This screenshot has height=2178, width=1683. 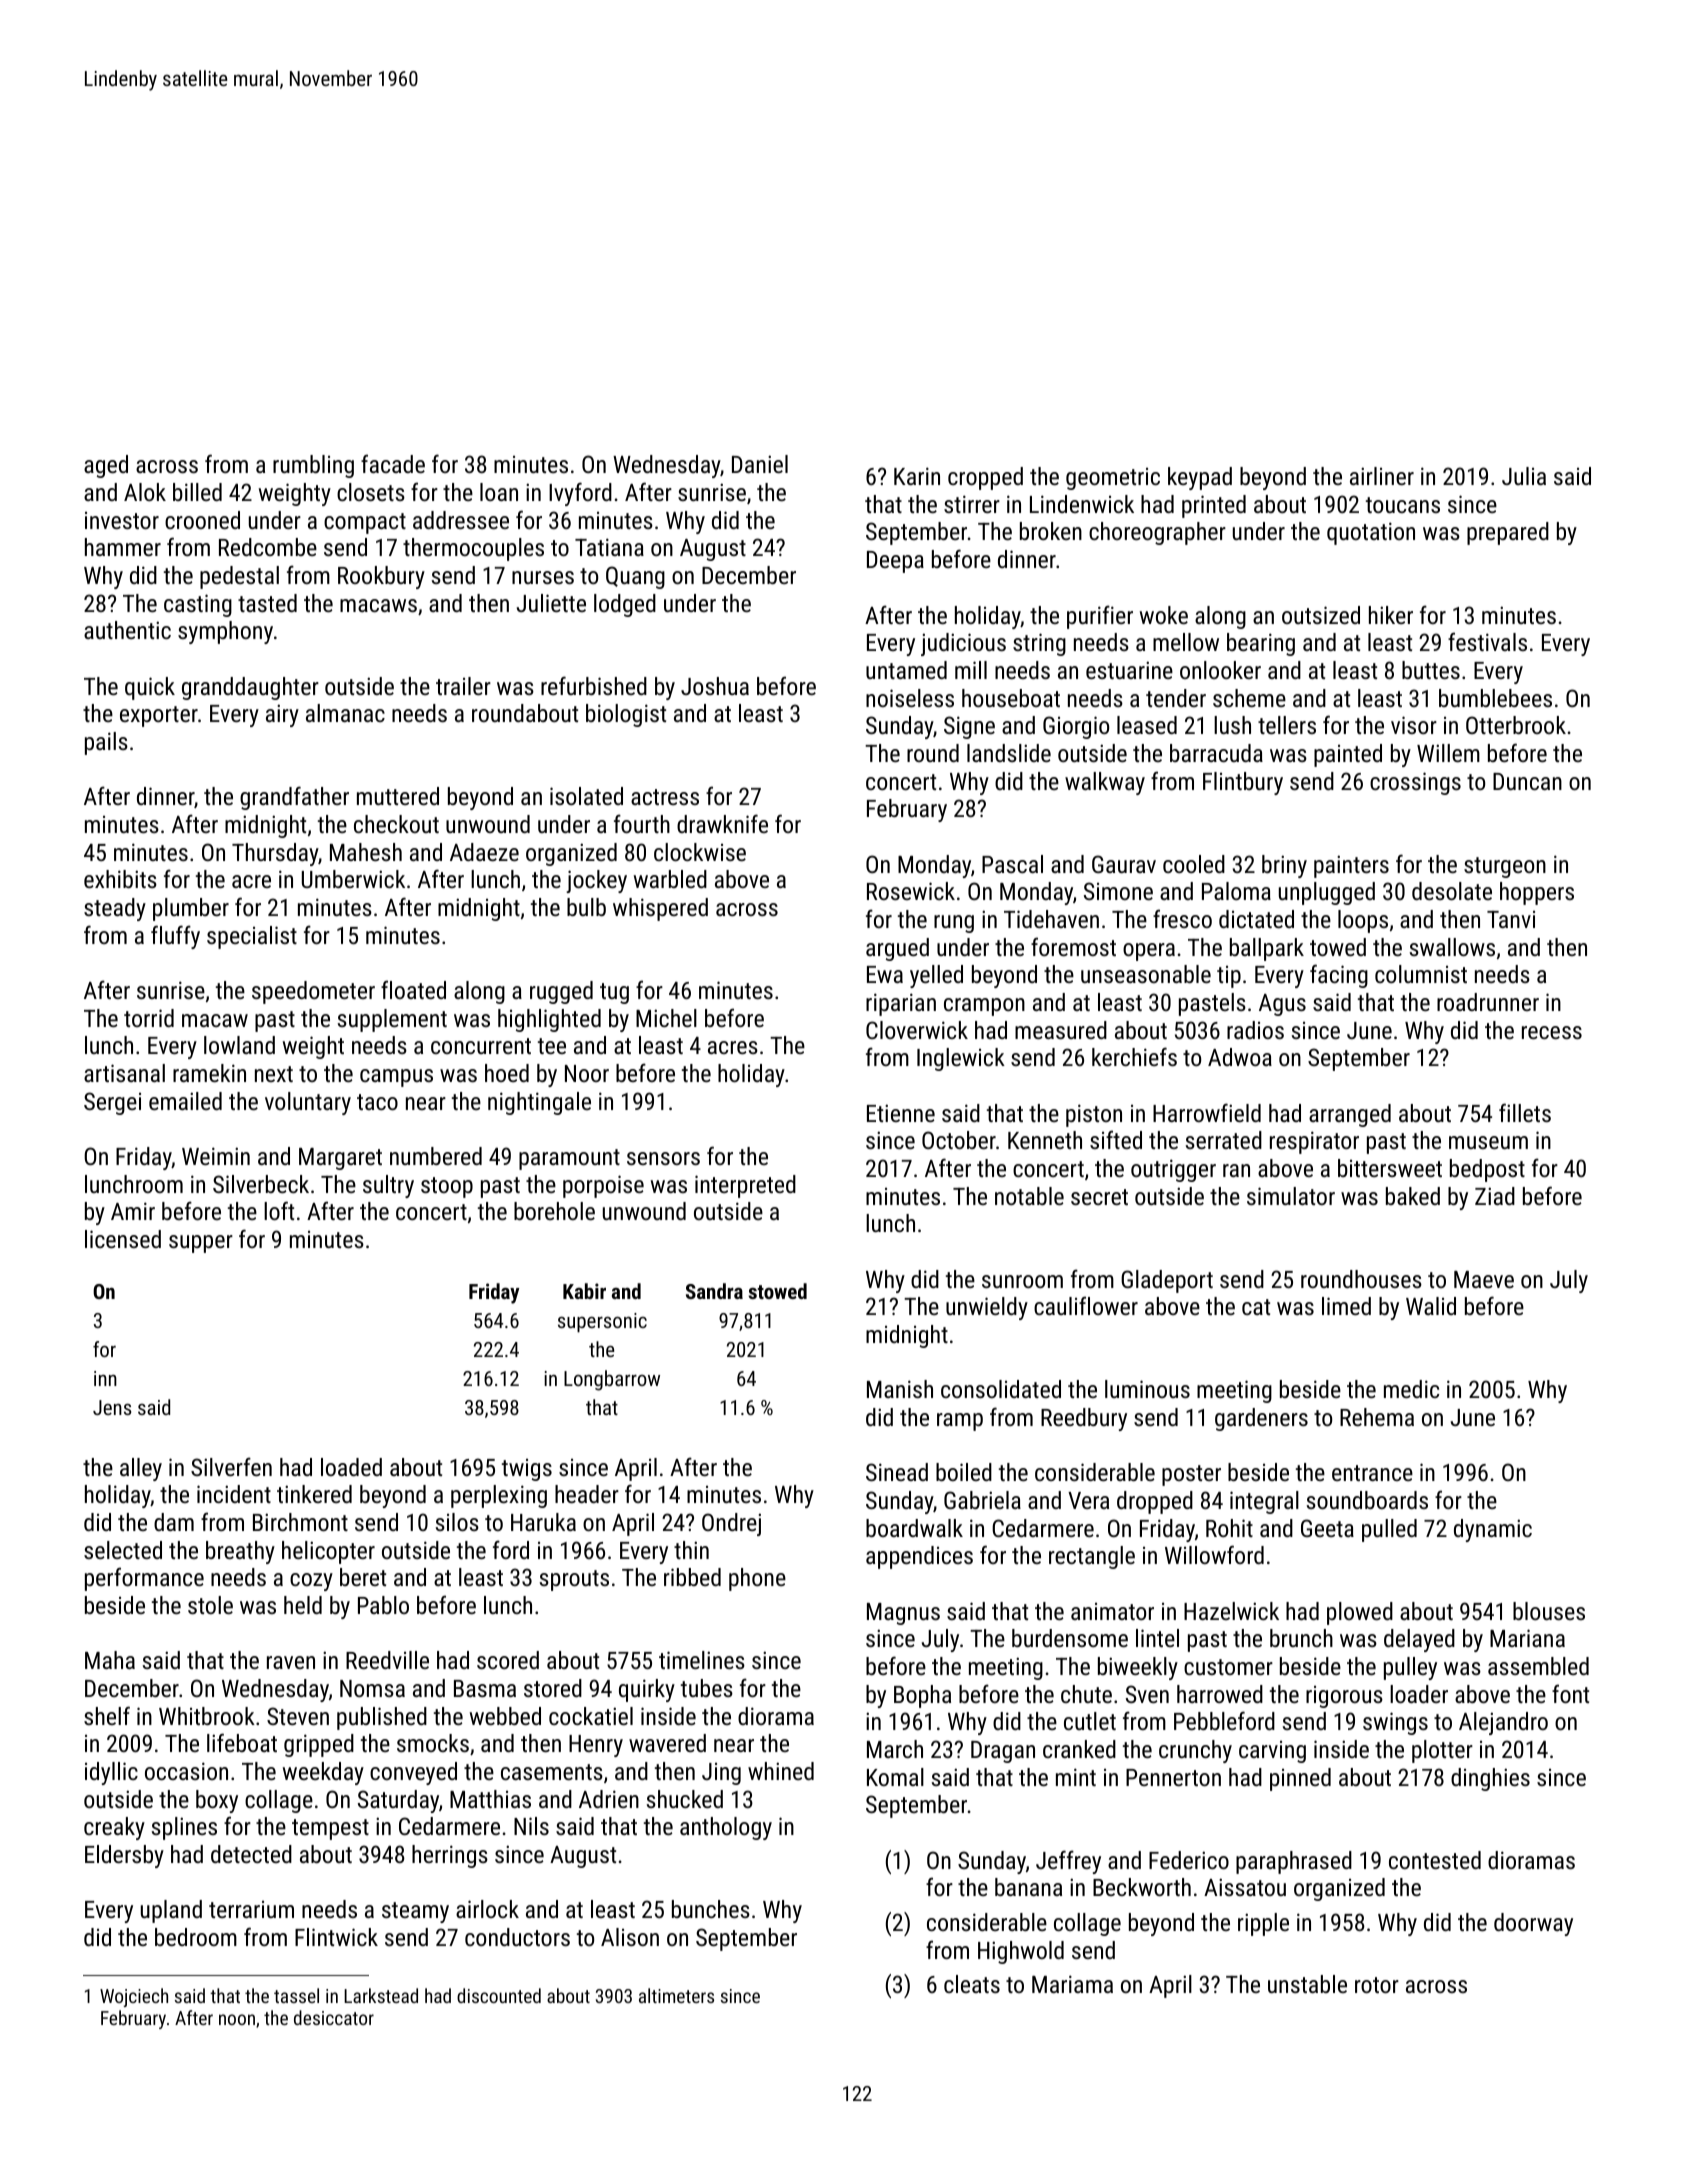 What do you see at coordinates (237, 2019) in the screenshot?
I see `noon` at bounding box center [237, 2019].
